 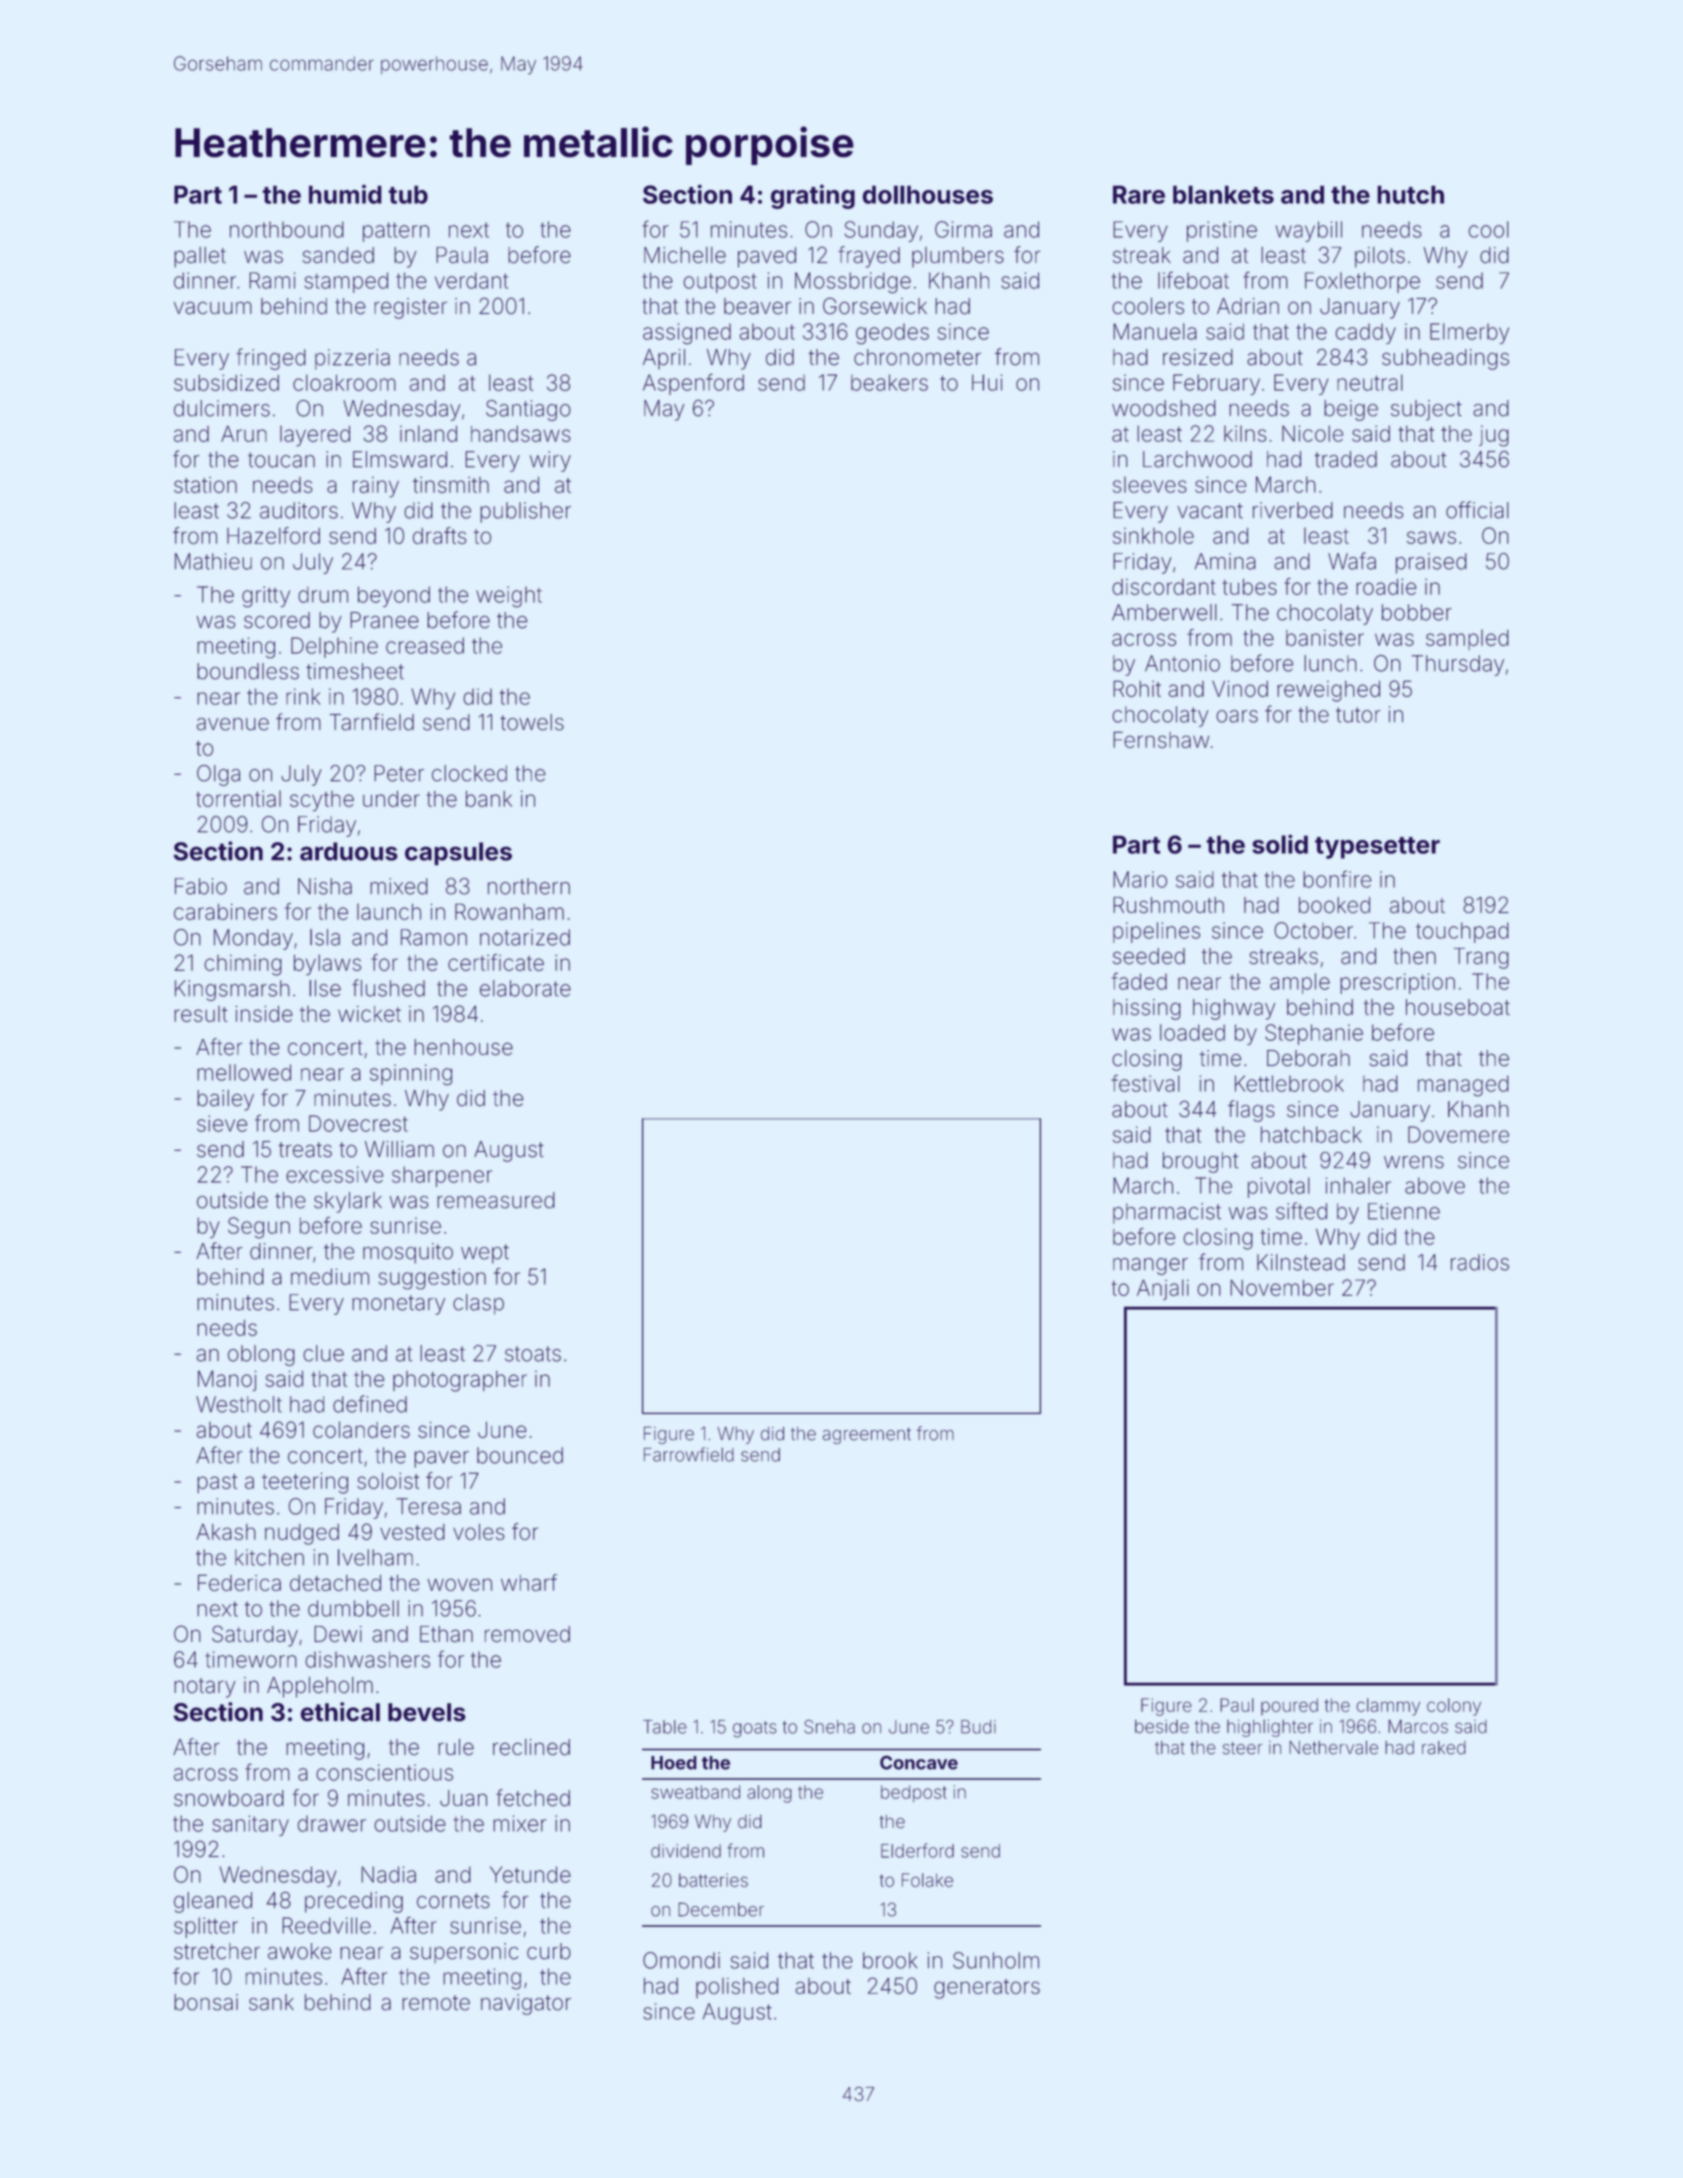 What do you see at coordinates (1153, 535) in the image?
I see `sinkhole` at bounding box center [1153, 535].
